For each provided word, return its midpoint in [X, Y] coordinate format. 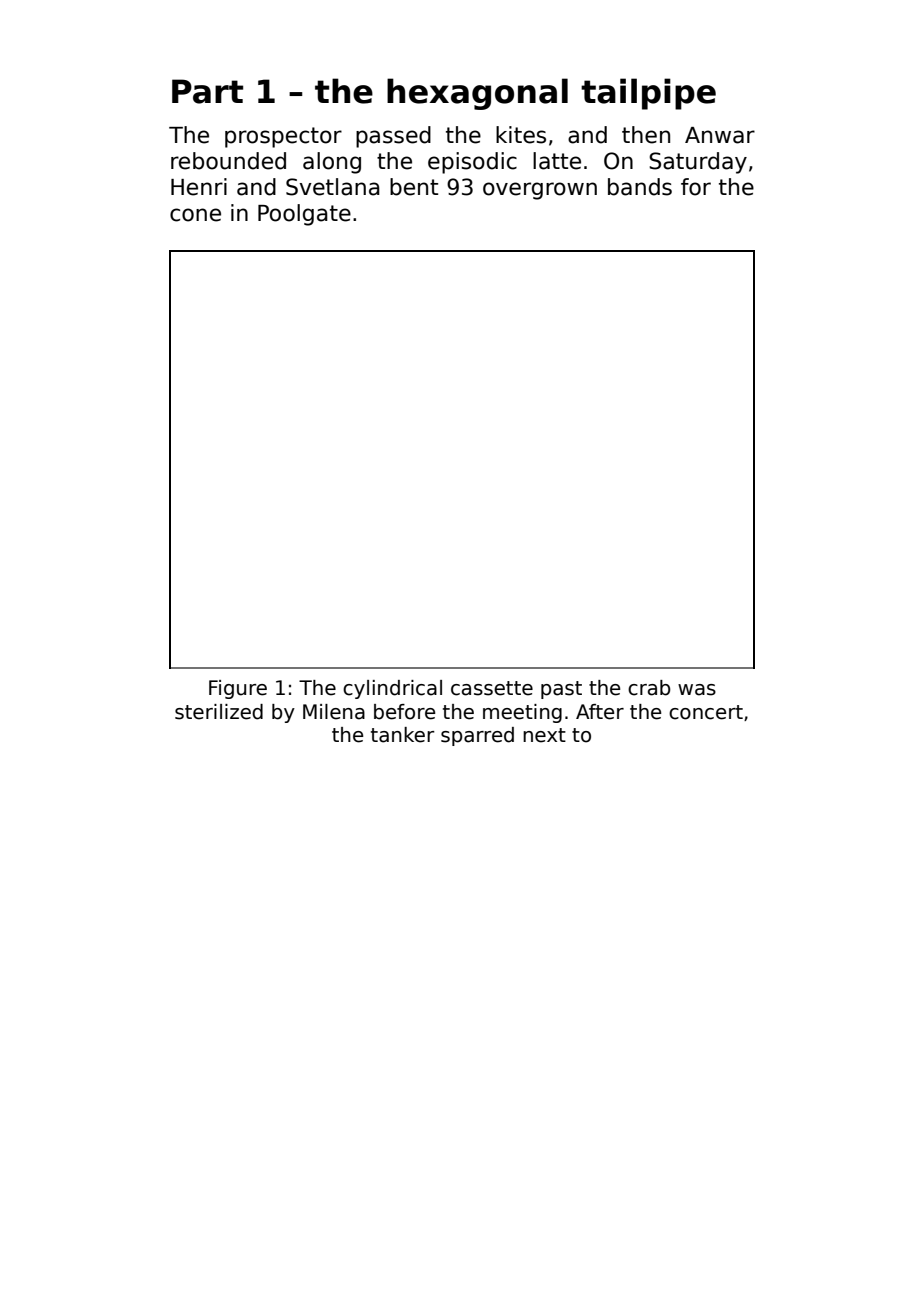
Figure [238, 689]
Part [207, 91]
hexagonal [477, 94]
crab [649, 688]
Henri [199, 187]
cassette [492, 688]
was [697, 690]
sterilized [219, 712]
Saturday [698, 163]
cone [195, 215]
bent [414, 187]
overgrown [540, 191]
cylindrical [392, 689]
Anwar [720, 135]
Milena [334, 712]
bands [640, 187]
